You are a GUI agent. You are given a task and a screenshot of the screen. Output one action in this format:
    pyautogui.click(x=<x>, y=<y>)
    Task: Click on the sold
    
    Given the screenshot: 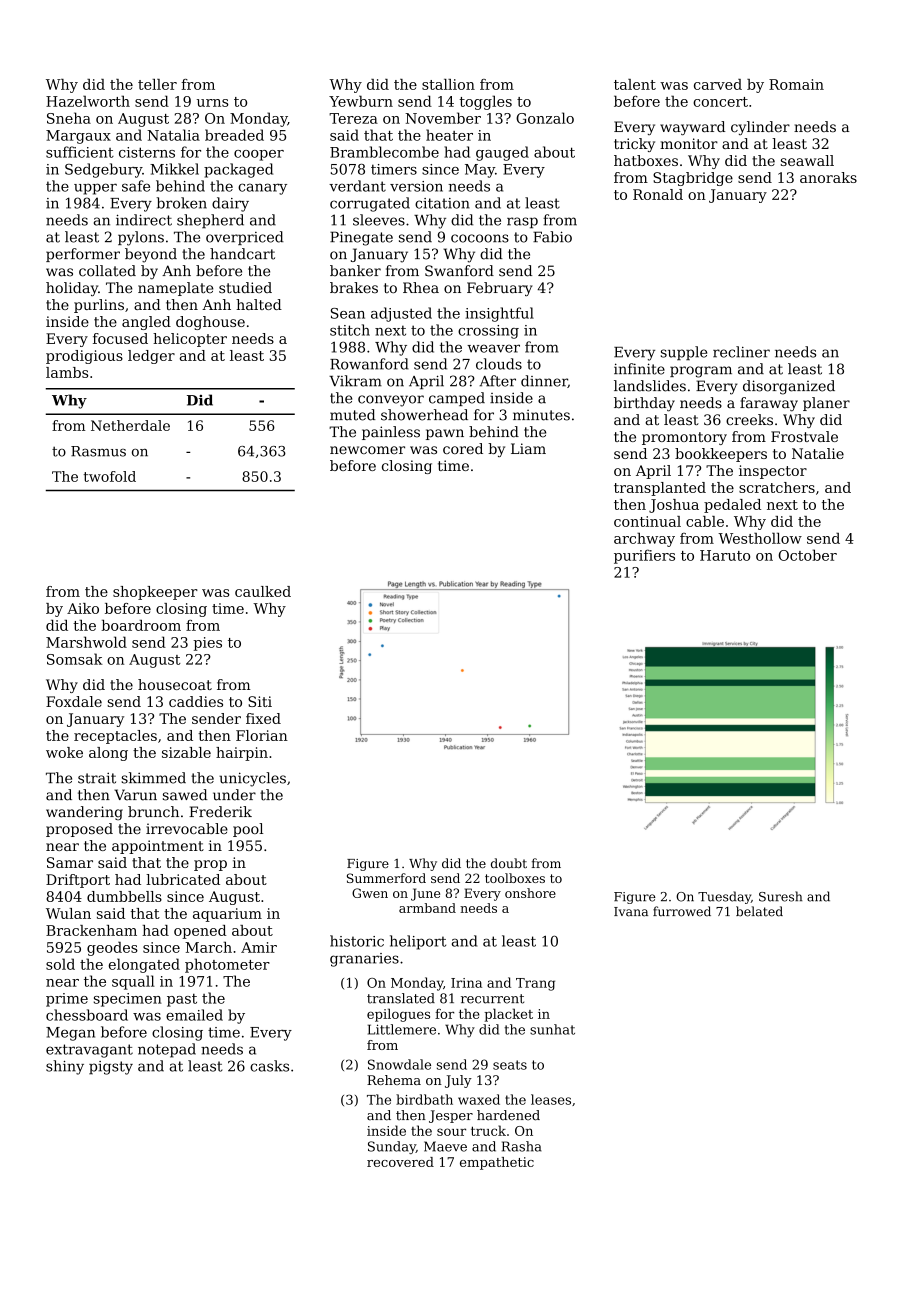 What is the action you would take?
    pyautogui.click(x=60, y=964)
